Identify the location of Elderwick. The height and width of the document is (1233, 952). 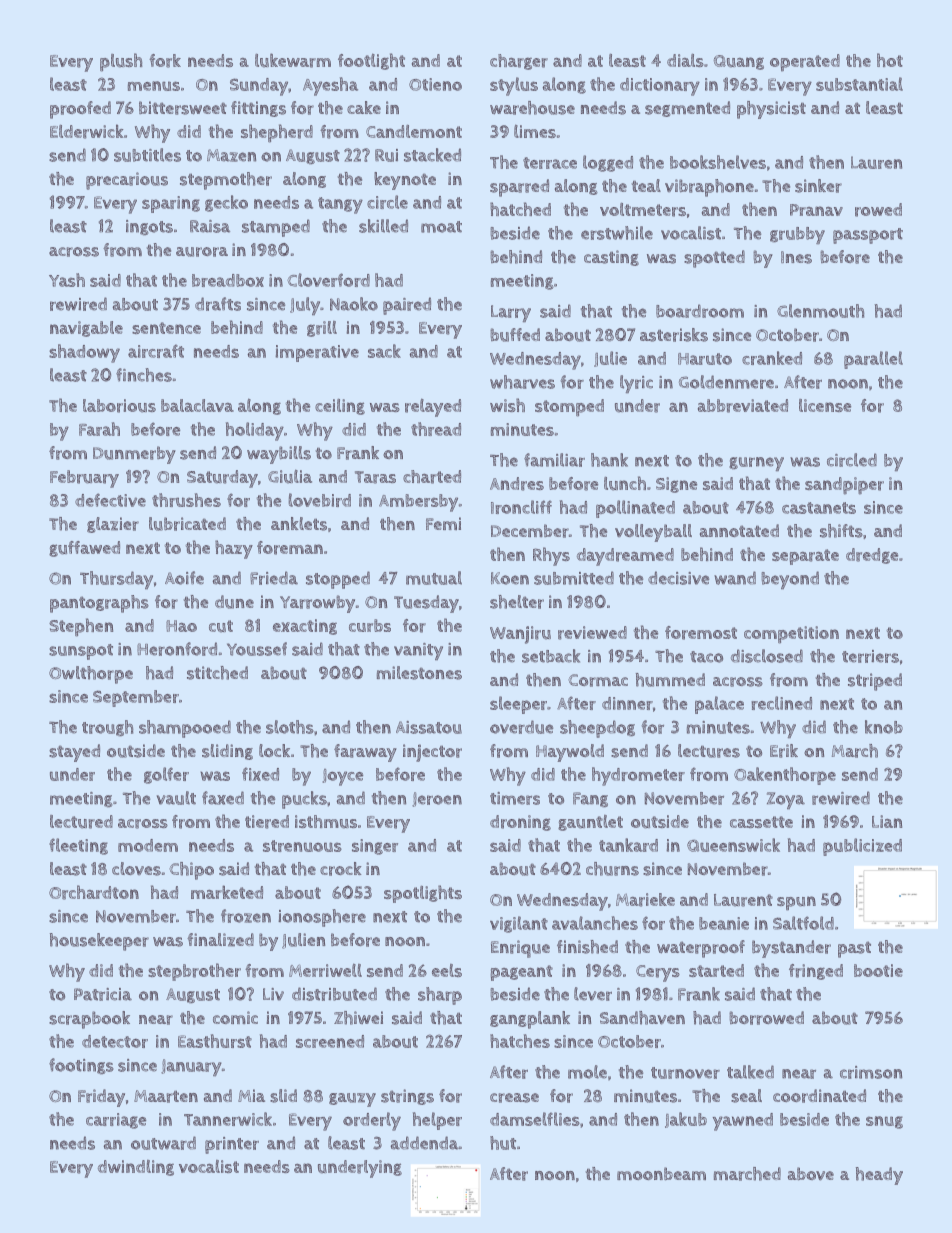
(87, 131).
